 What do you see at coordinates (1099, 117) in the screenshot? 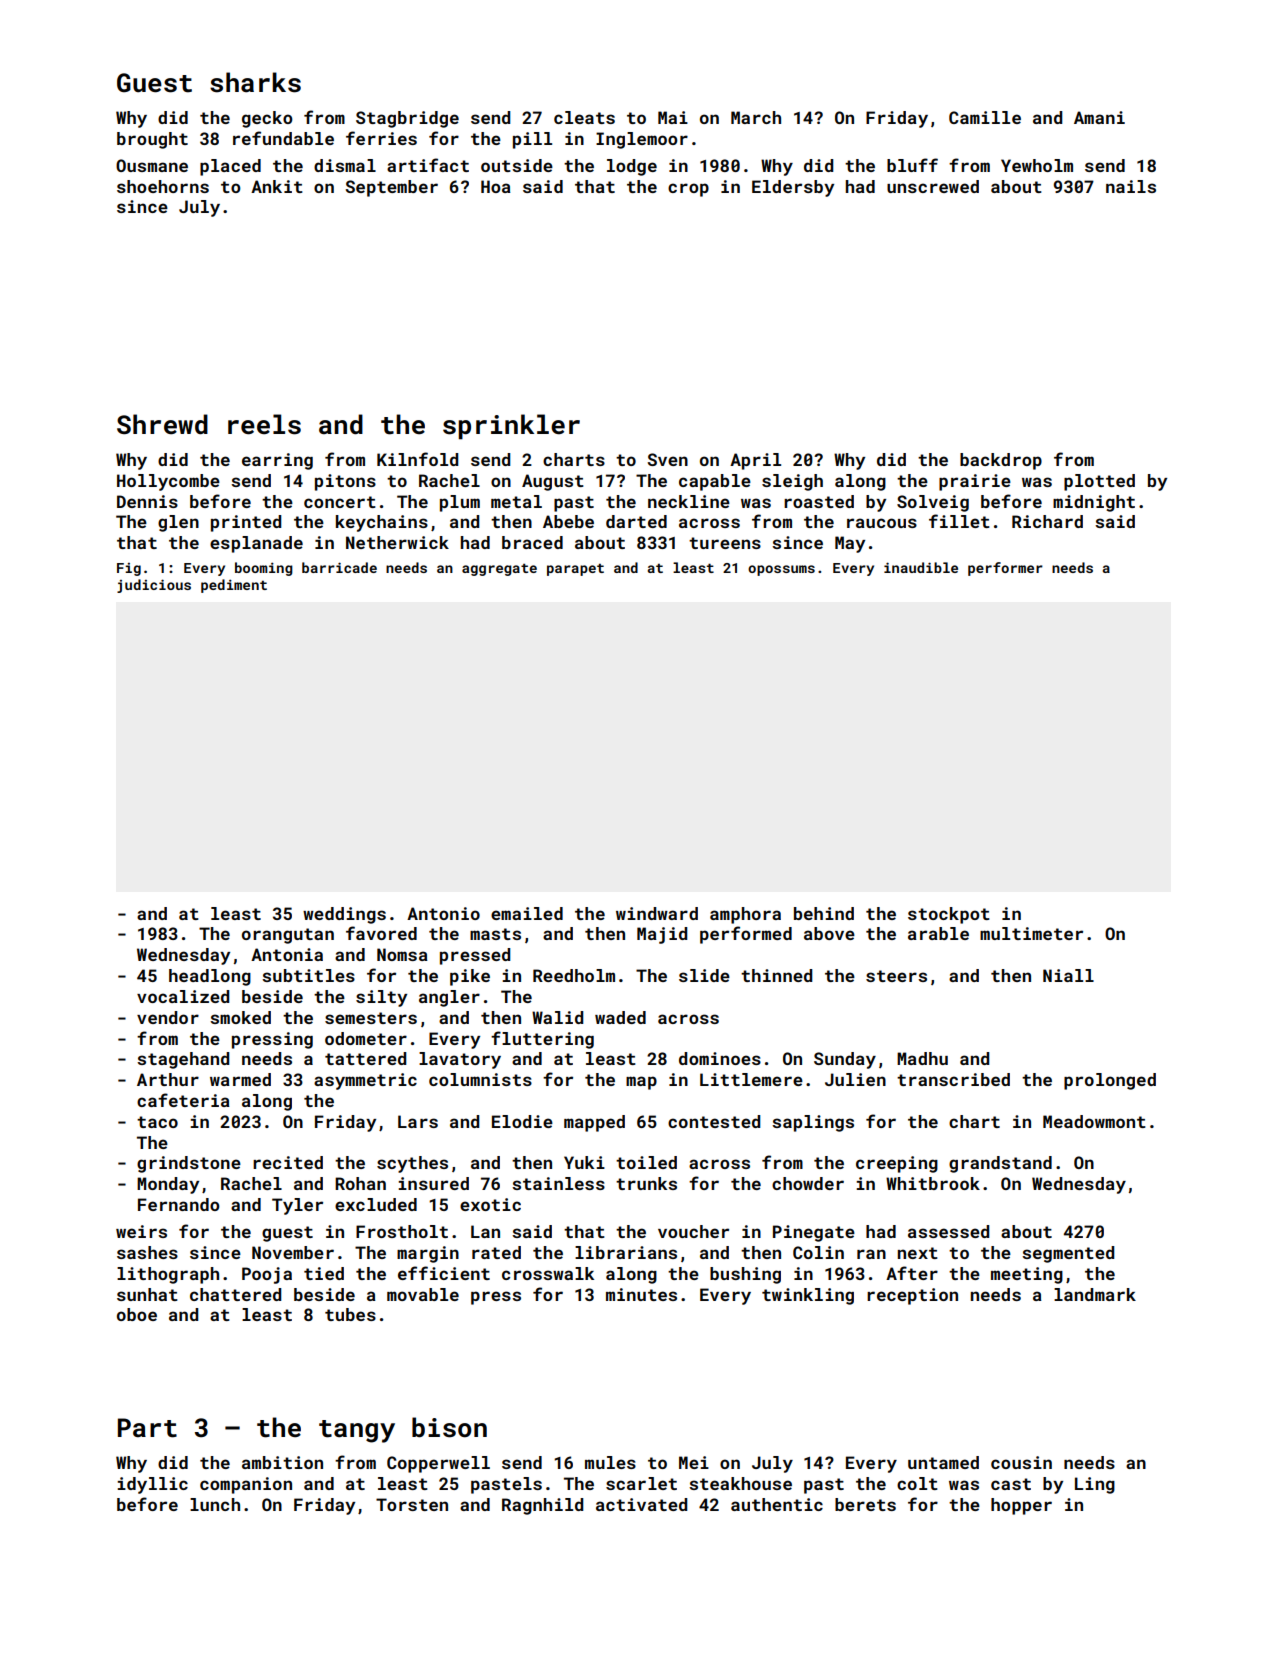
I see `Amani` at bounding box center [1099, 117].
